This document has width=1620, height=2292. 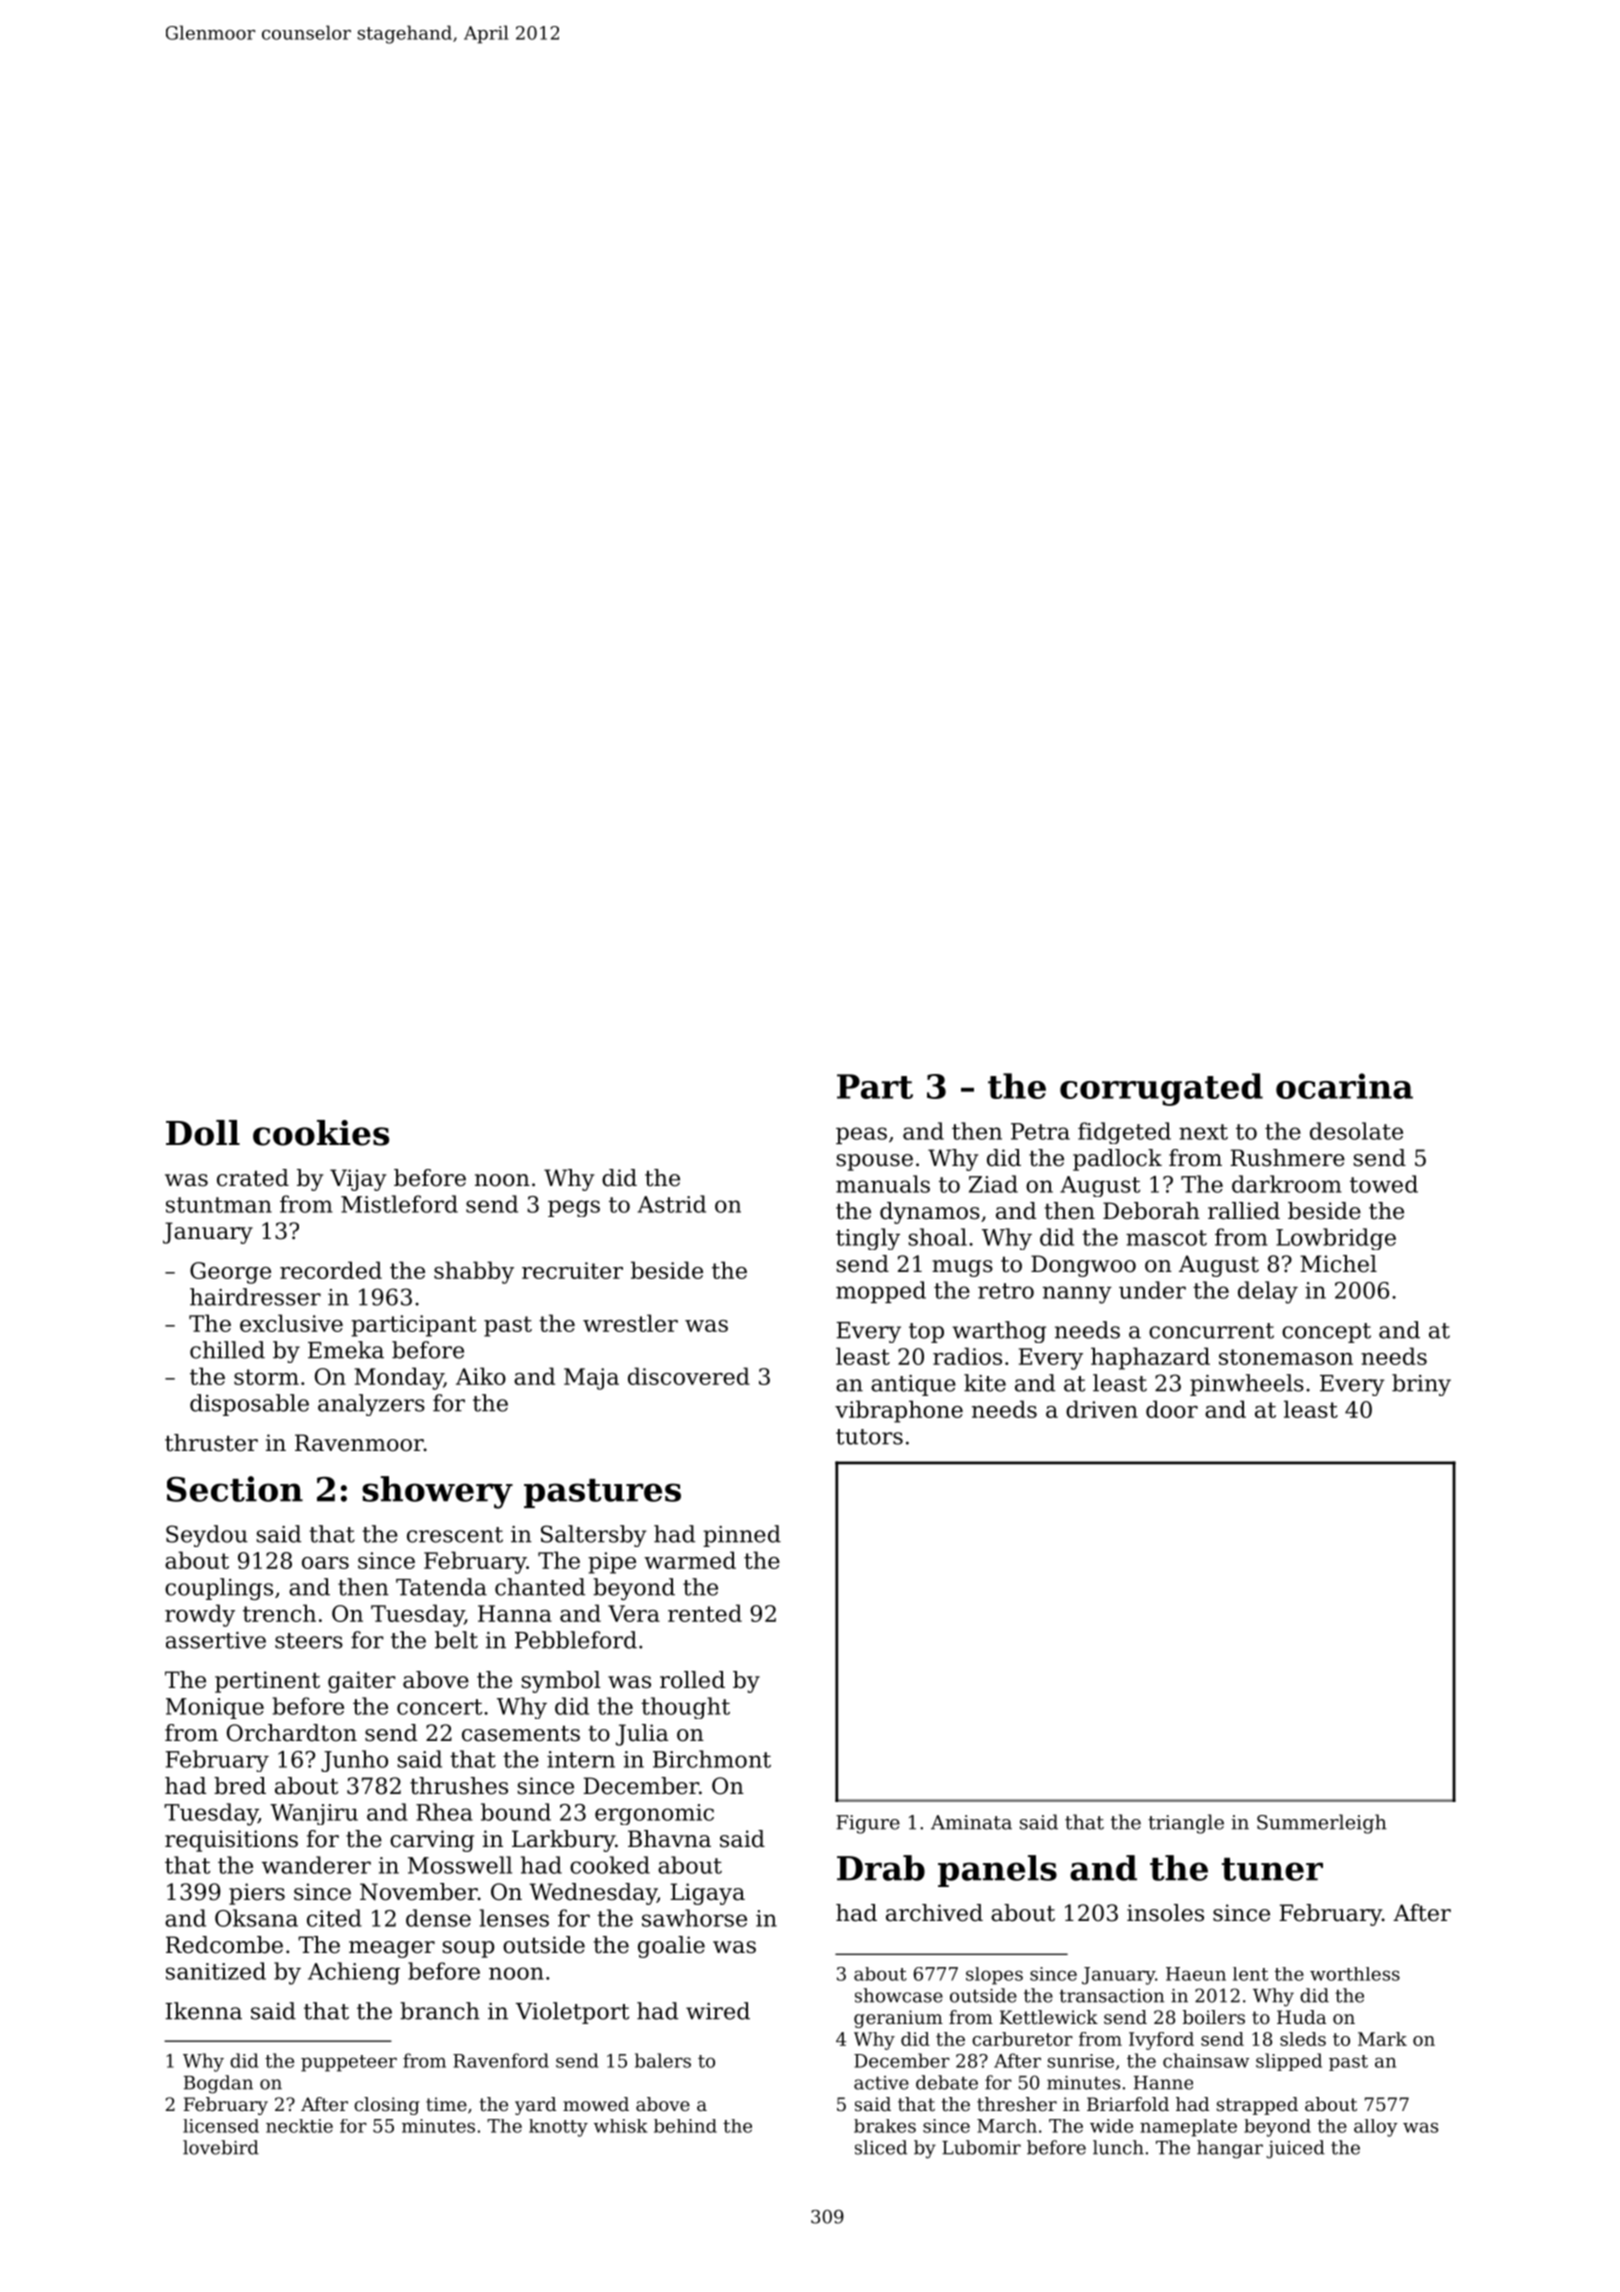 I want to click on peas, so click(x=861, y=1135).
